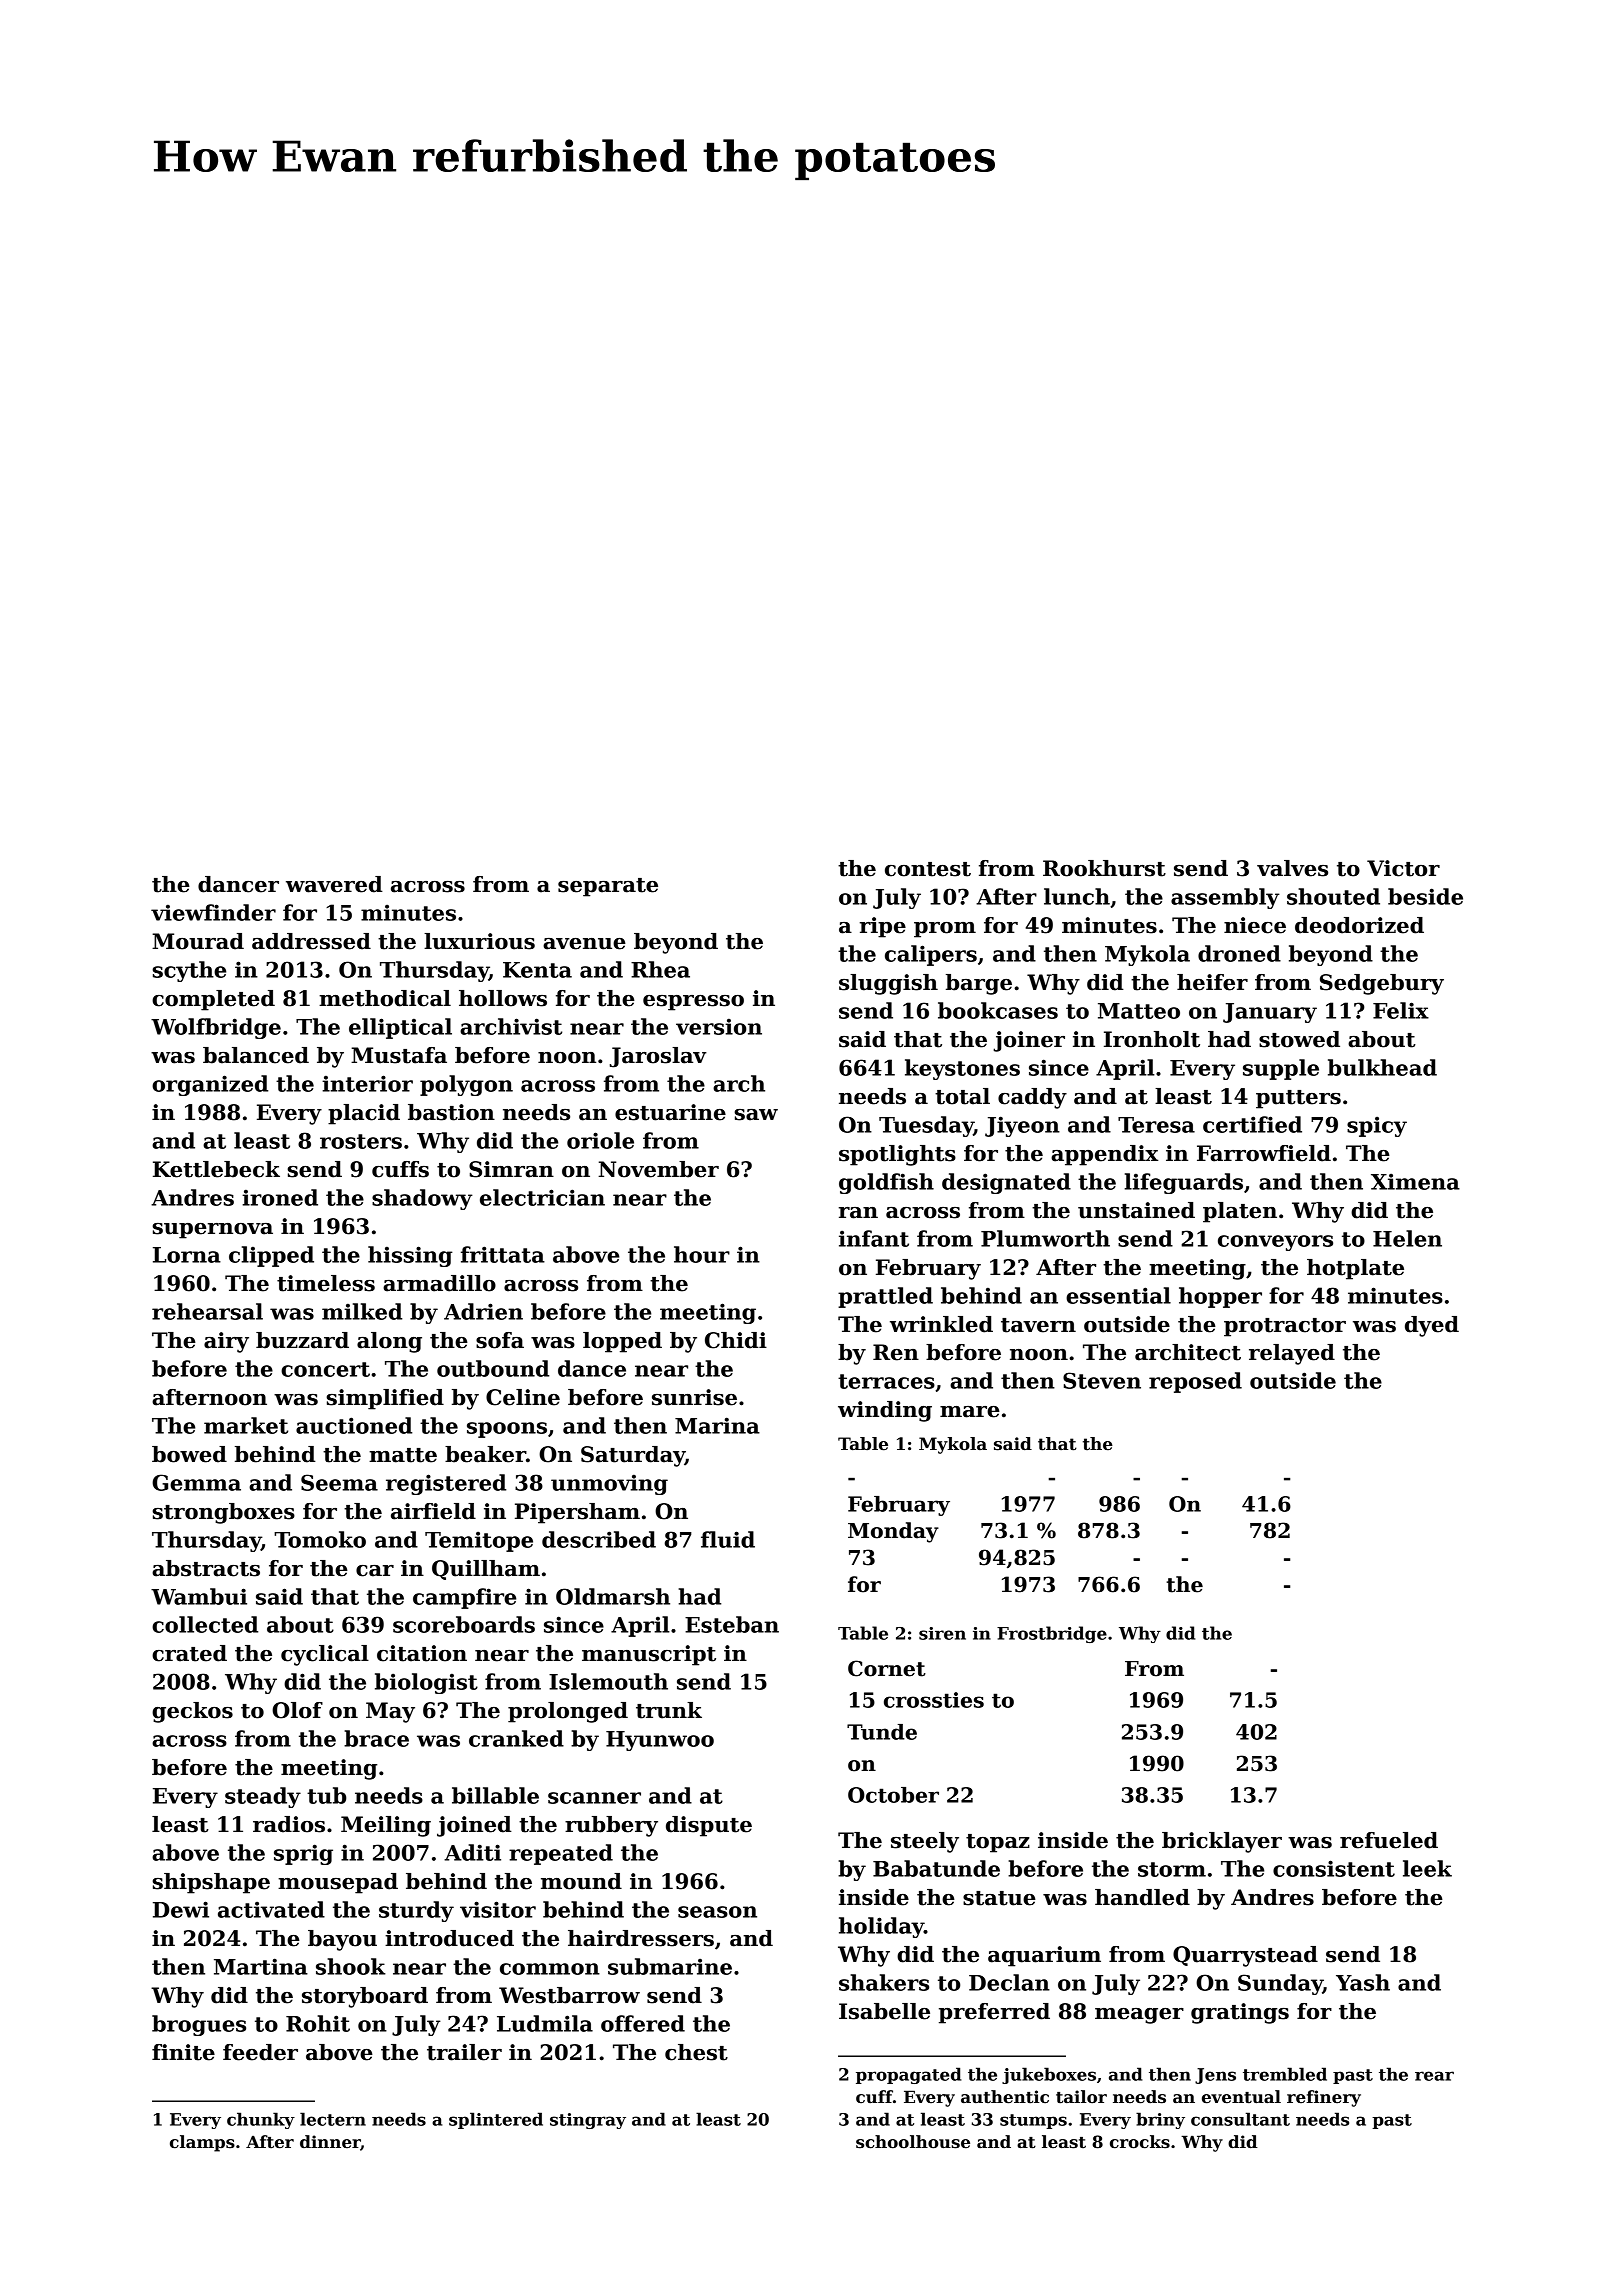 The height and width of the screenshot is (2292, 1620). I want to click on Westbarrow, so click(569, 1995).
